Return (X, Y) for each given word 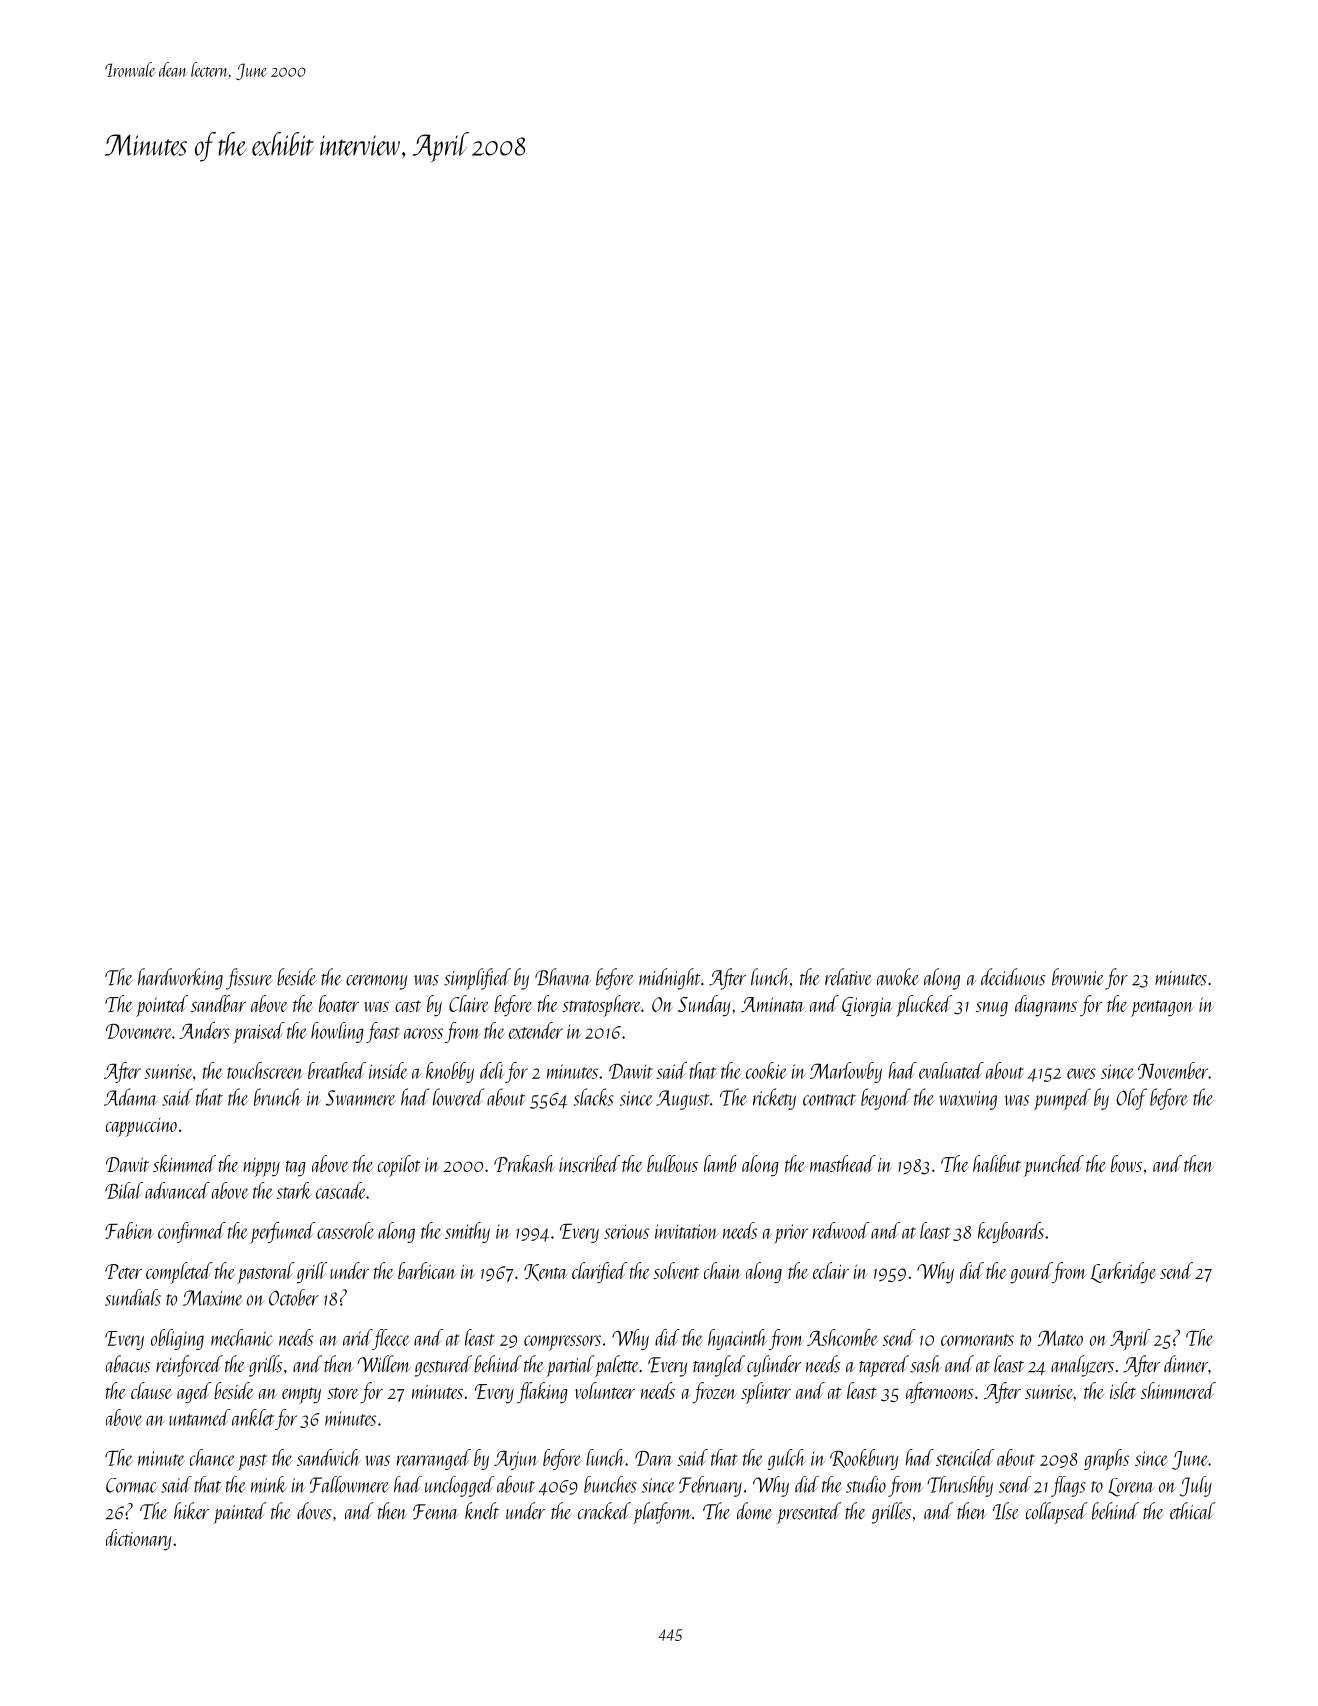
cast (408, 1006)
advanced (177, 1190)
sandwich (329, 1457)
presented (809, 1513)
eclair (831, 1270)
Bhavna (563, 977)
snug (992, 1009)
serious (626, 1231)
